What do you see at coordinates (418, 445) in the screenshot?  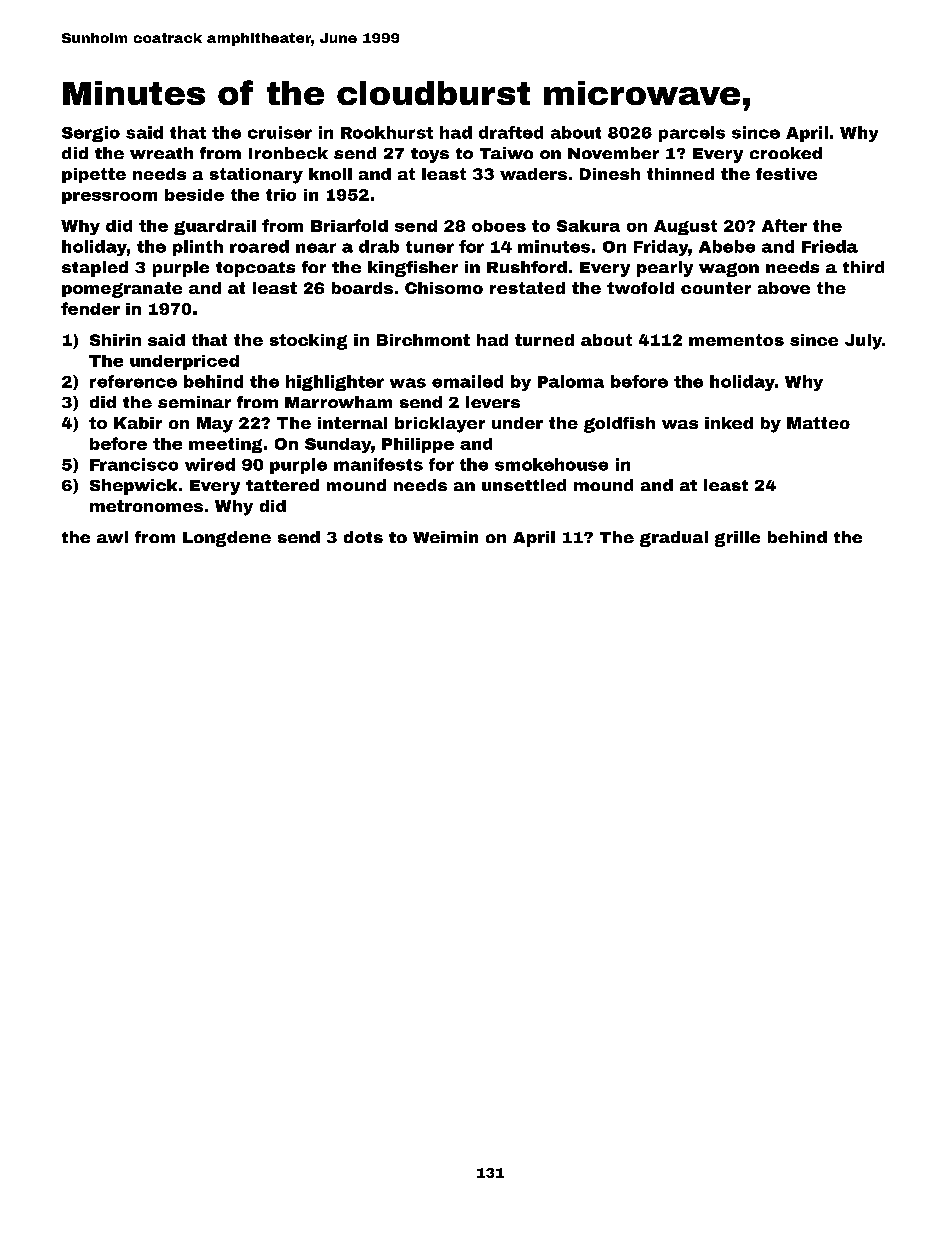 I see `Philippe` at bounding box center [418, 445].
